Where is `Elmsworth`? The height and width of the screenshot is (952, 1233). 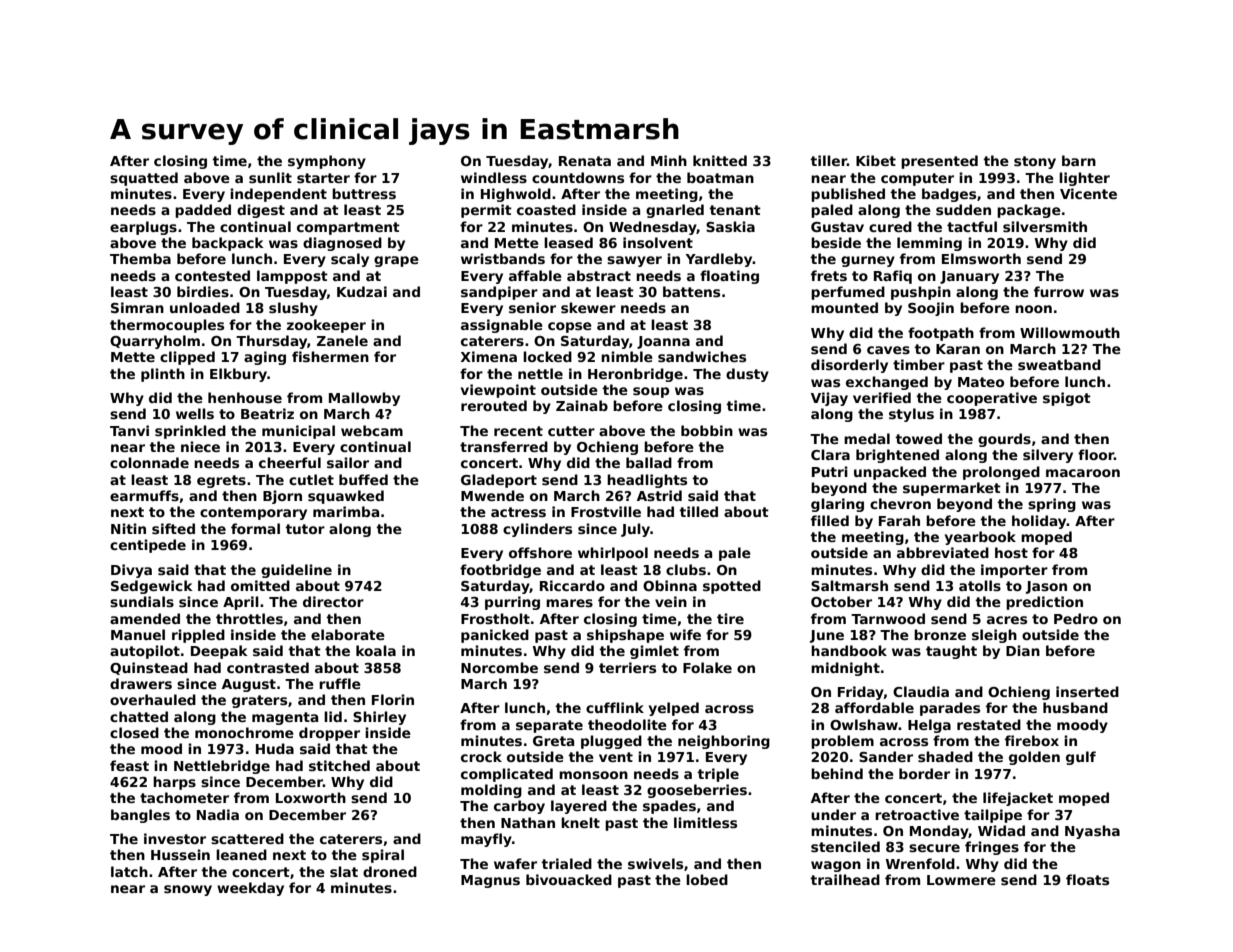
Elmsworth is located at coordinates (981, 258).
